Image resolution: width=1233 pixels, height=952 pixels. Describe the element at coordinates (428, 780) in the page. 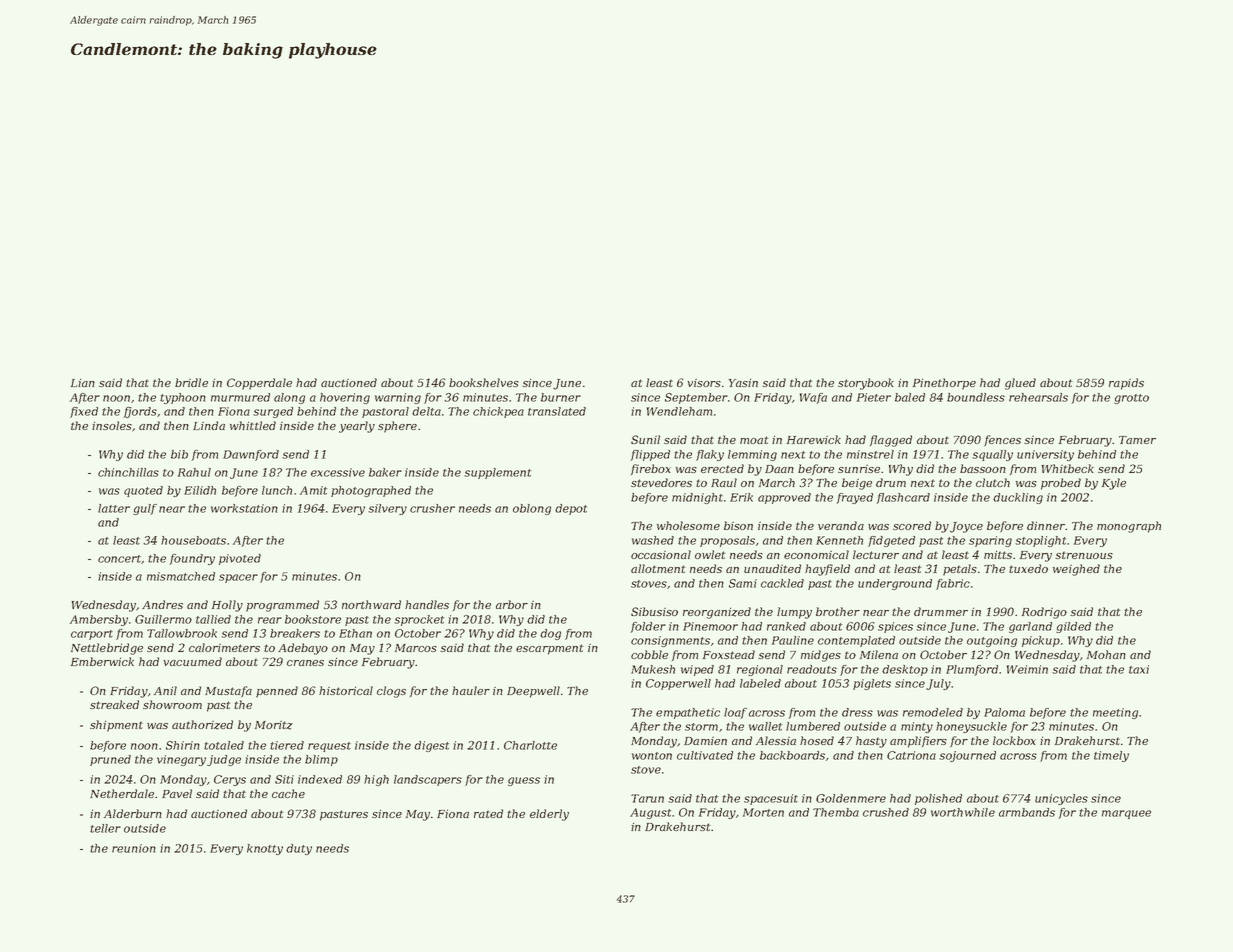

I see `landscapers` at that location.
